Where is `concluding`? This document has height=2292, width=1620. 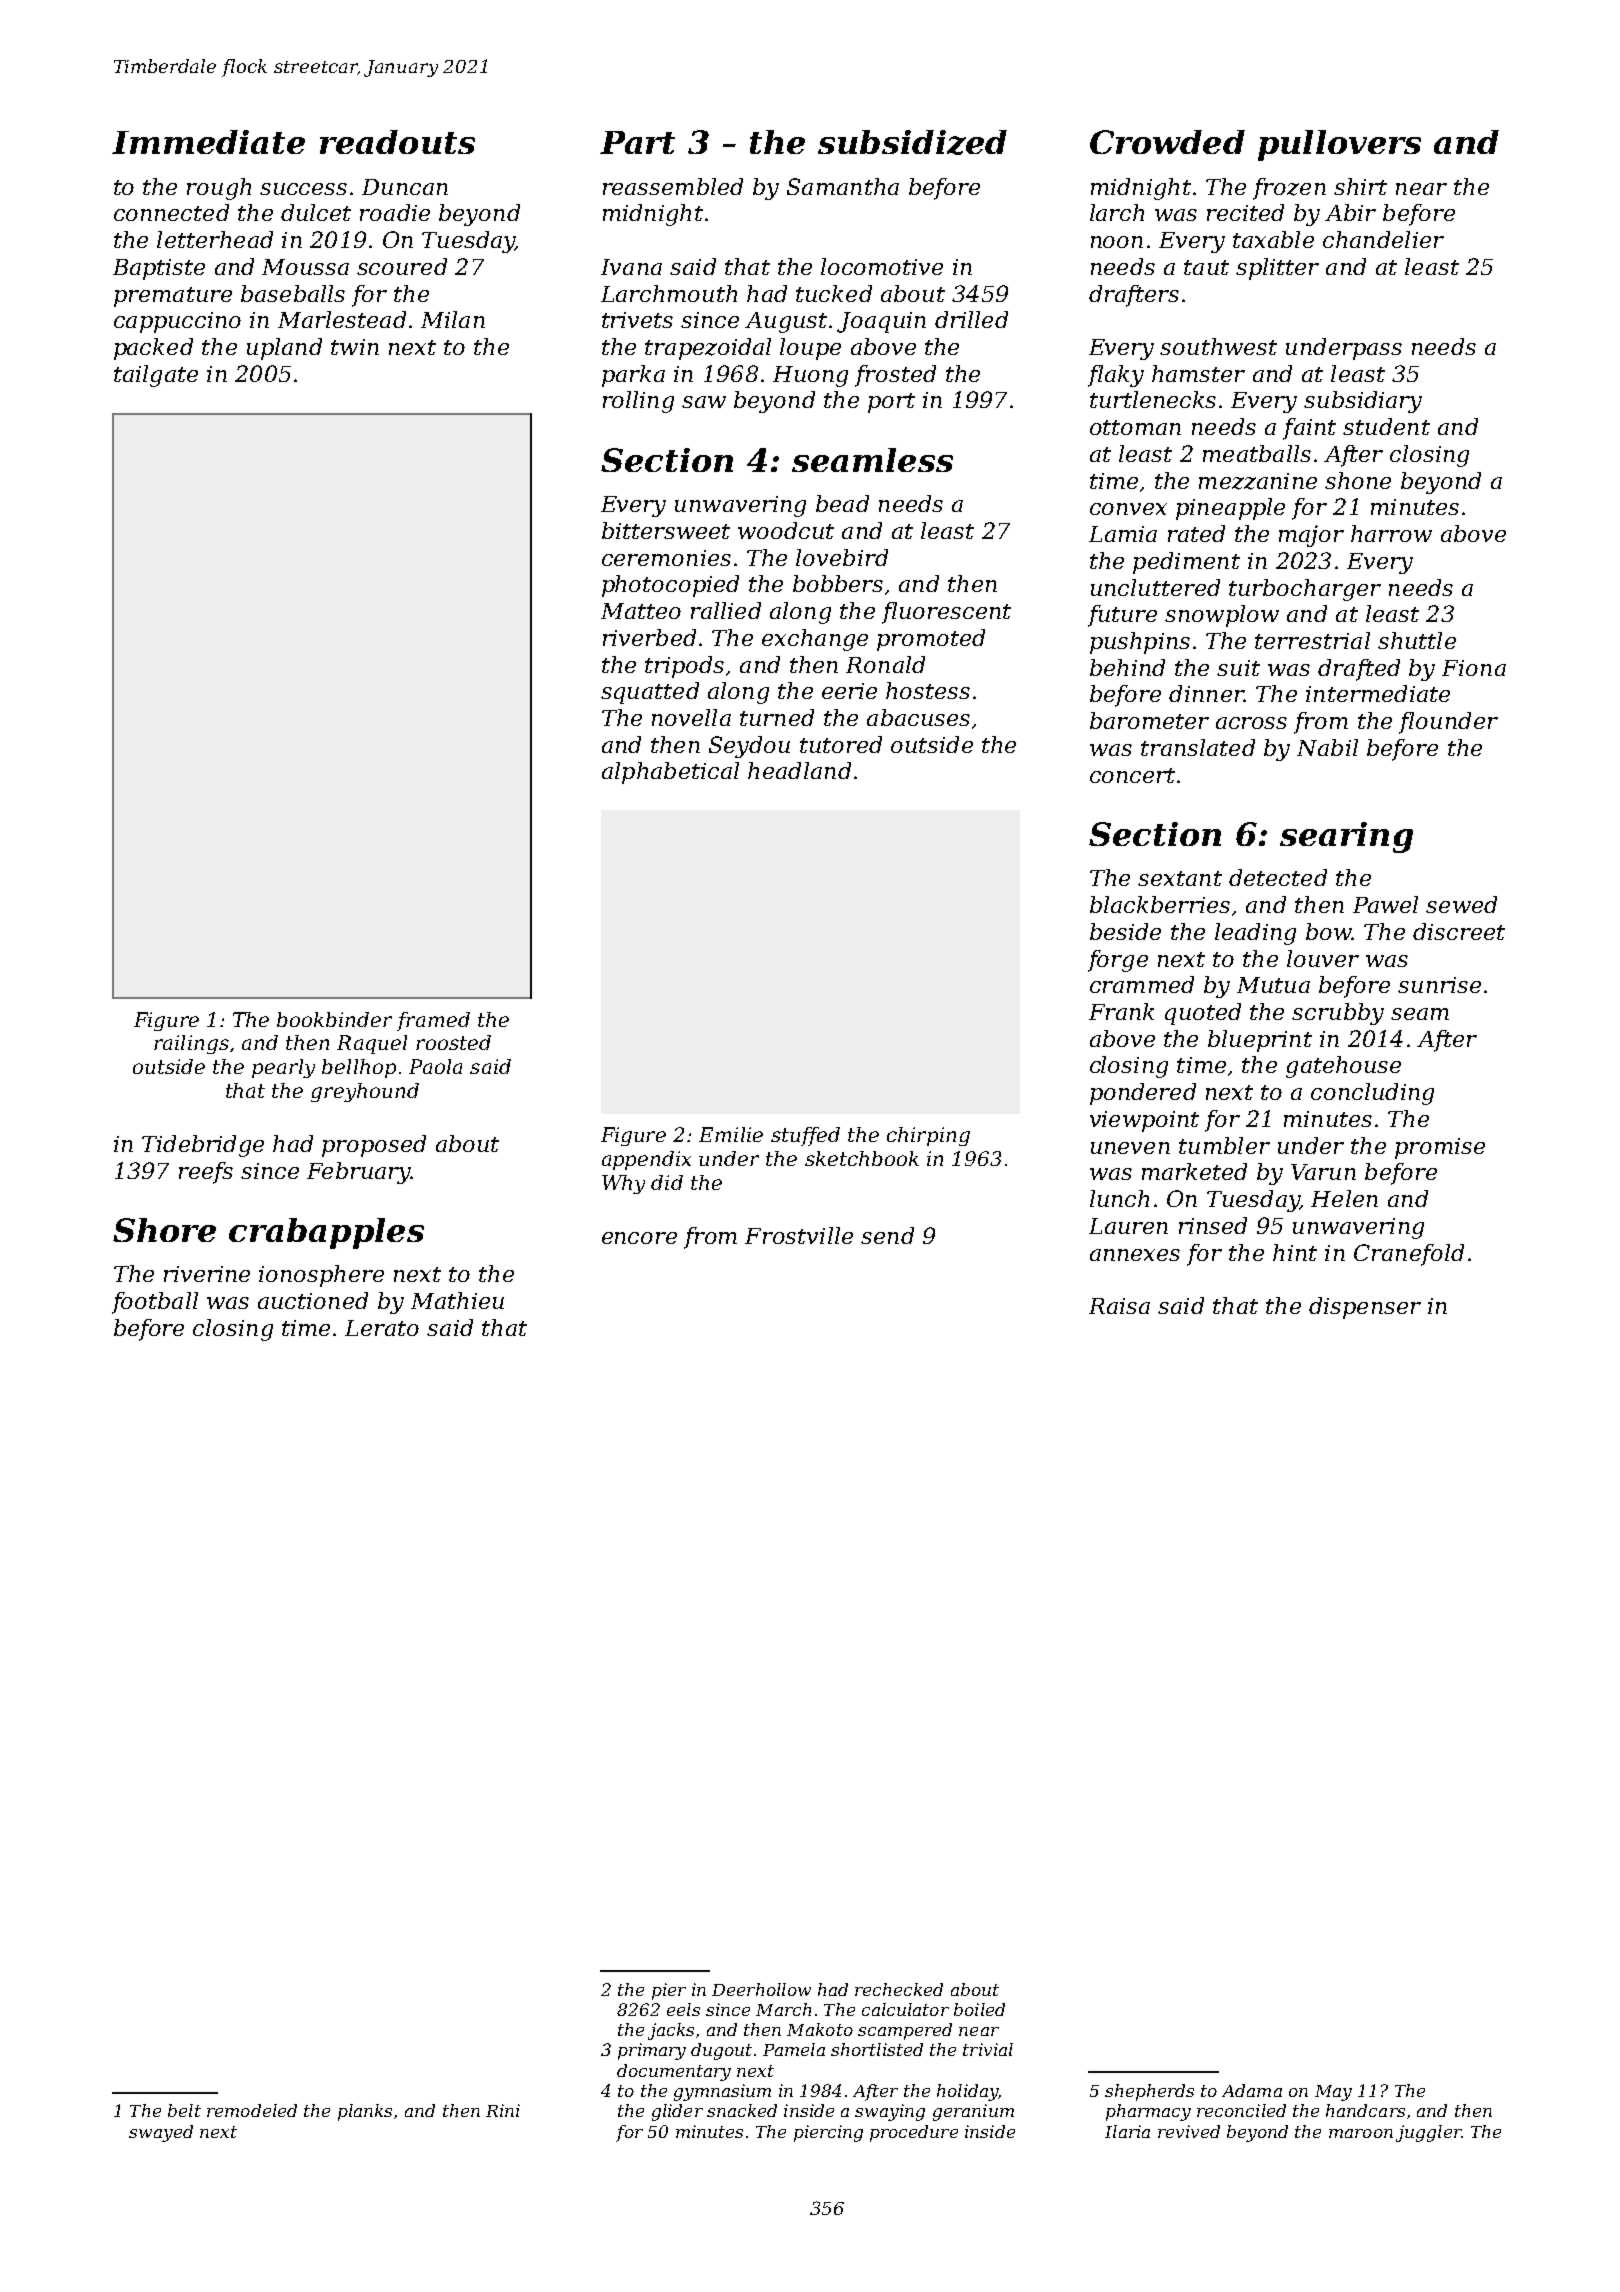 concluding is located at coordinates (1372, 1094).
